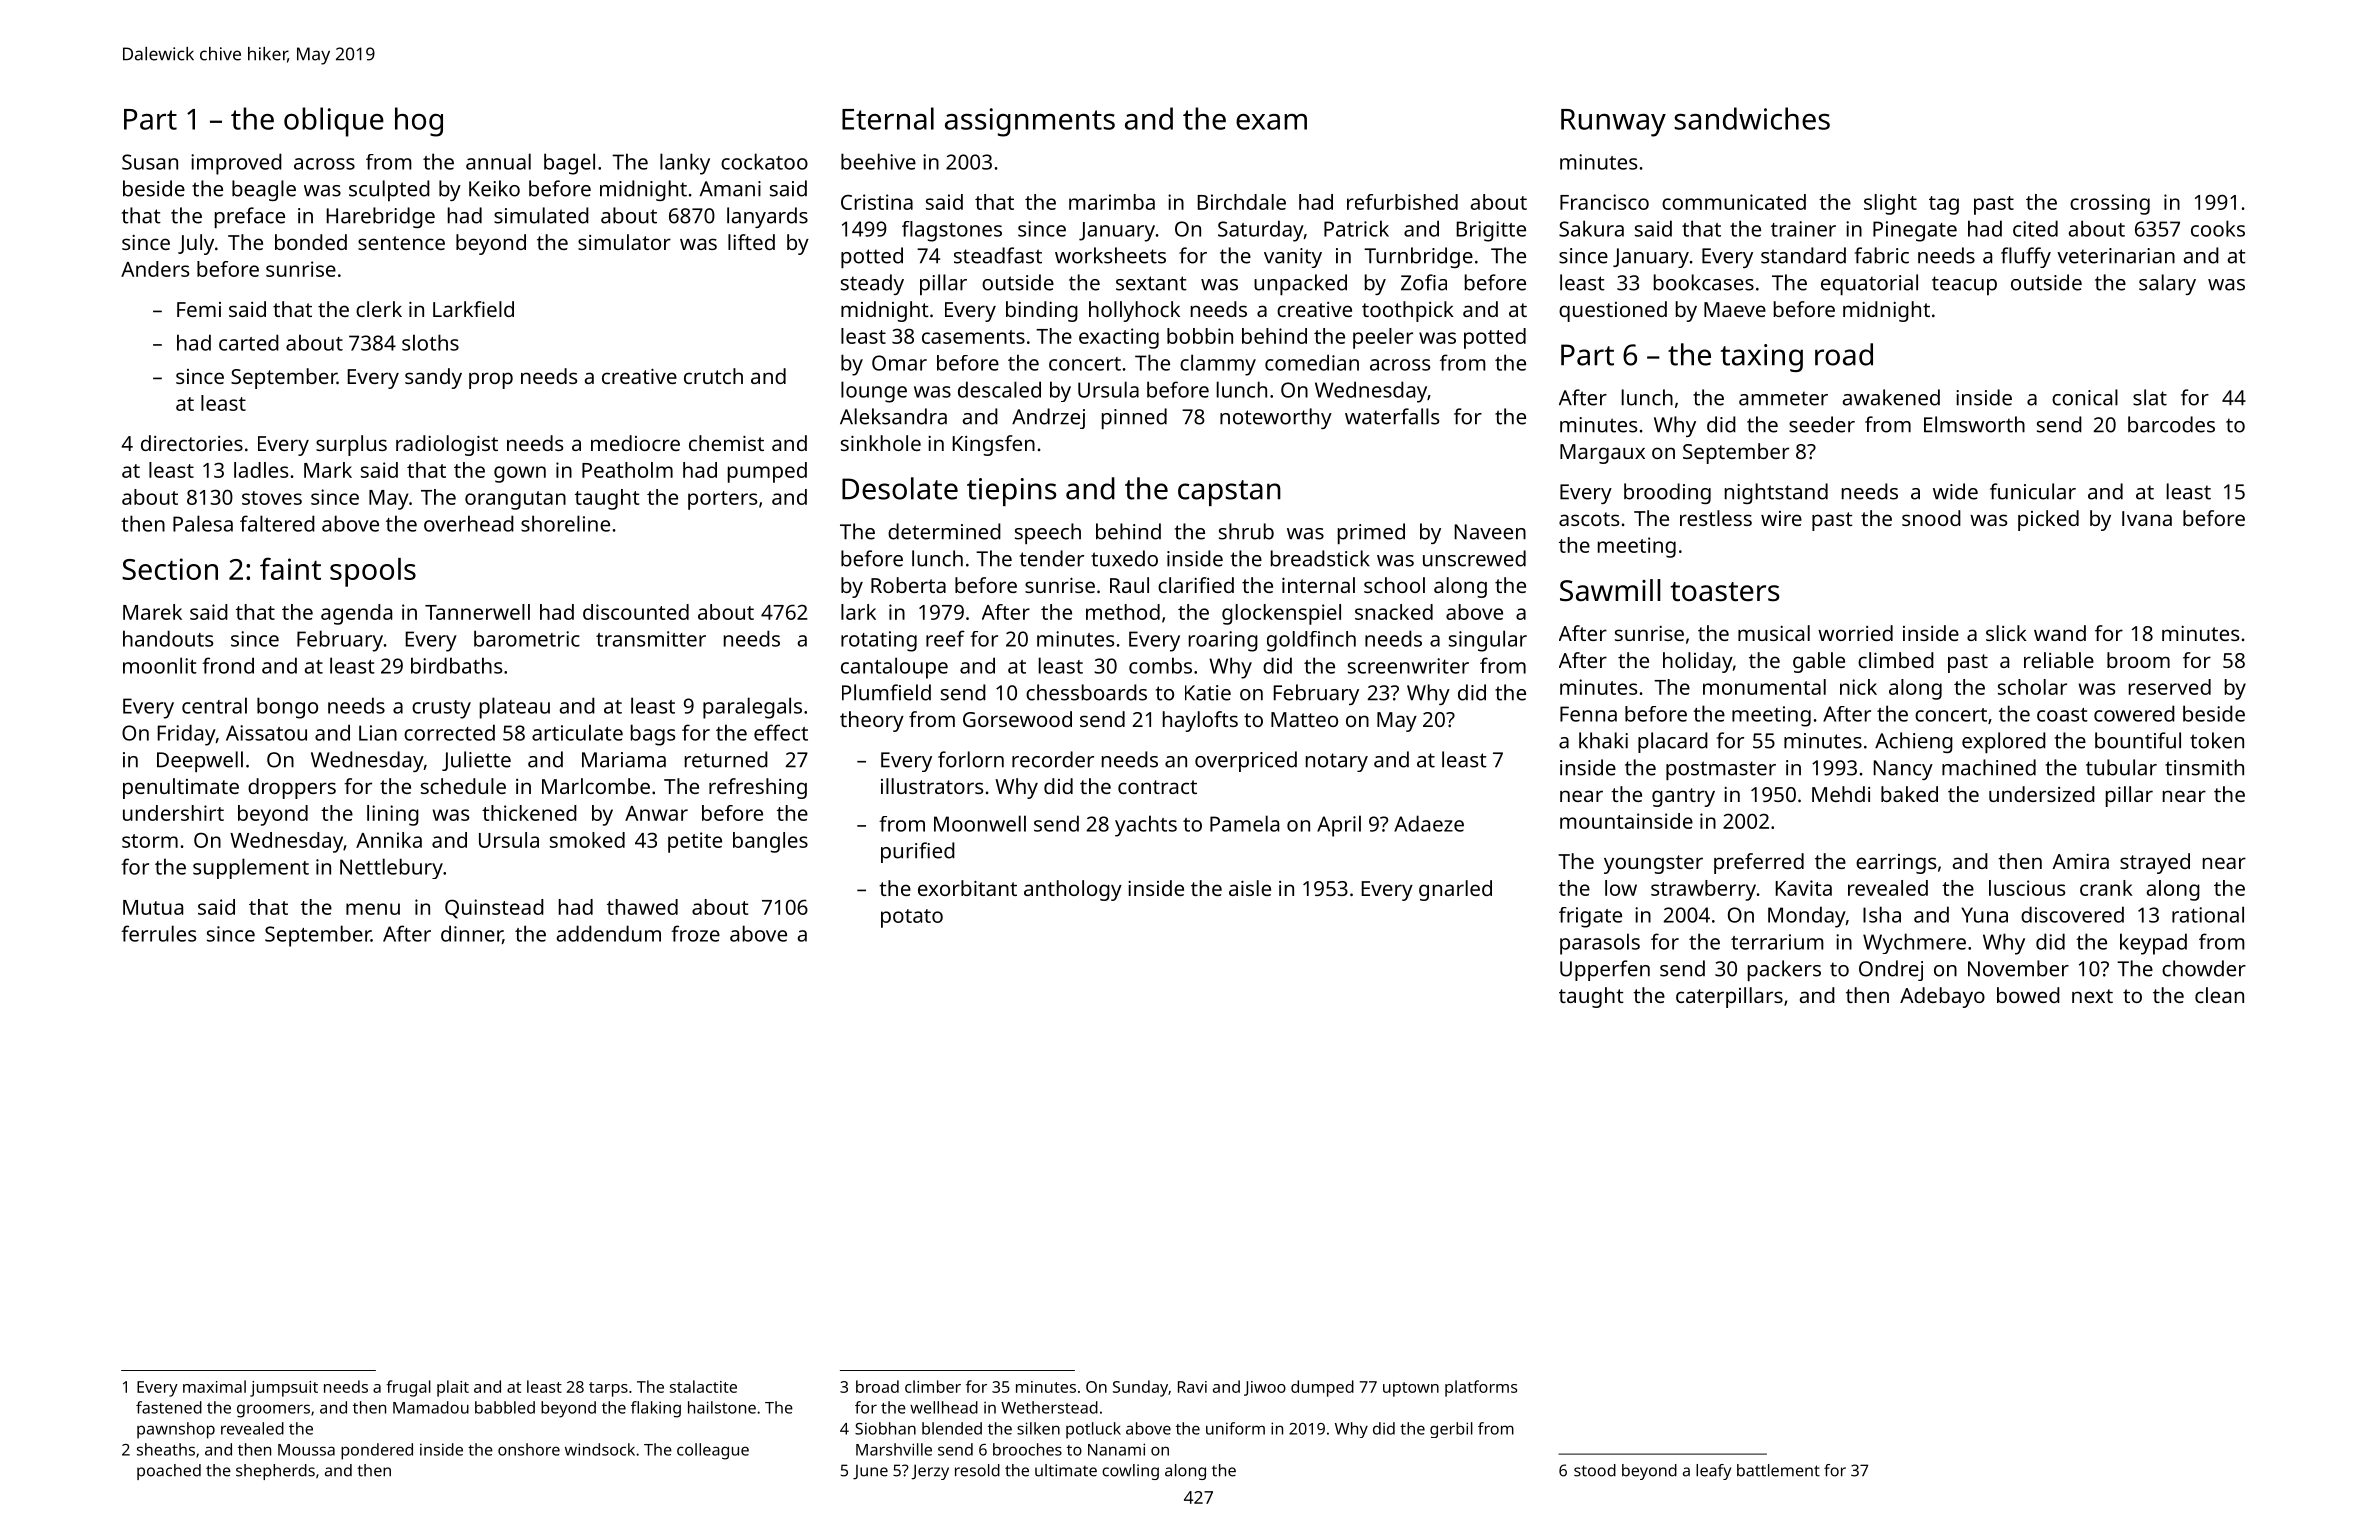  I want to click on barometric, so click(527, 638).
